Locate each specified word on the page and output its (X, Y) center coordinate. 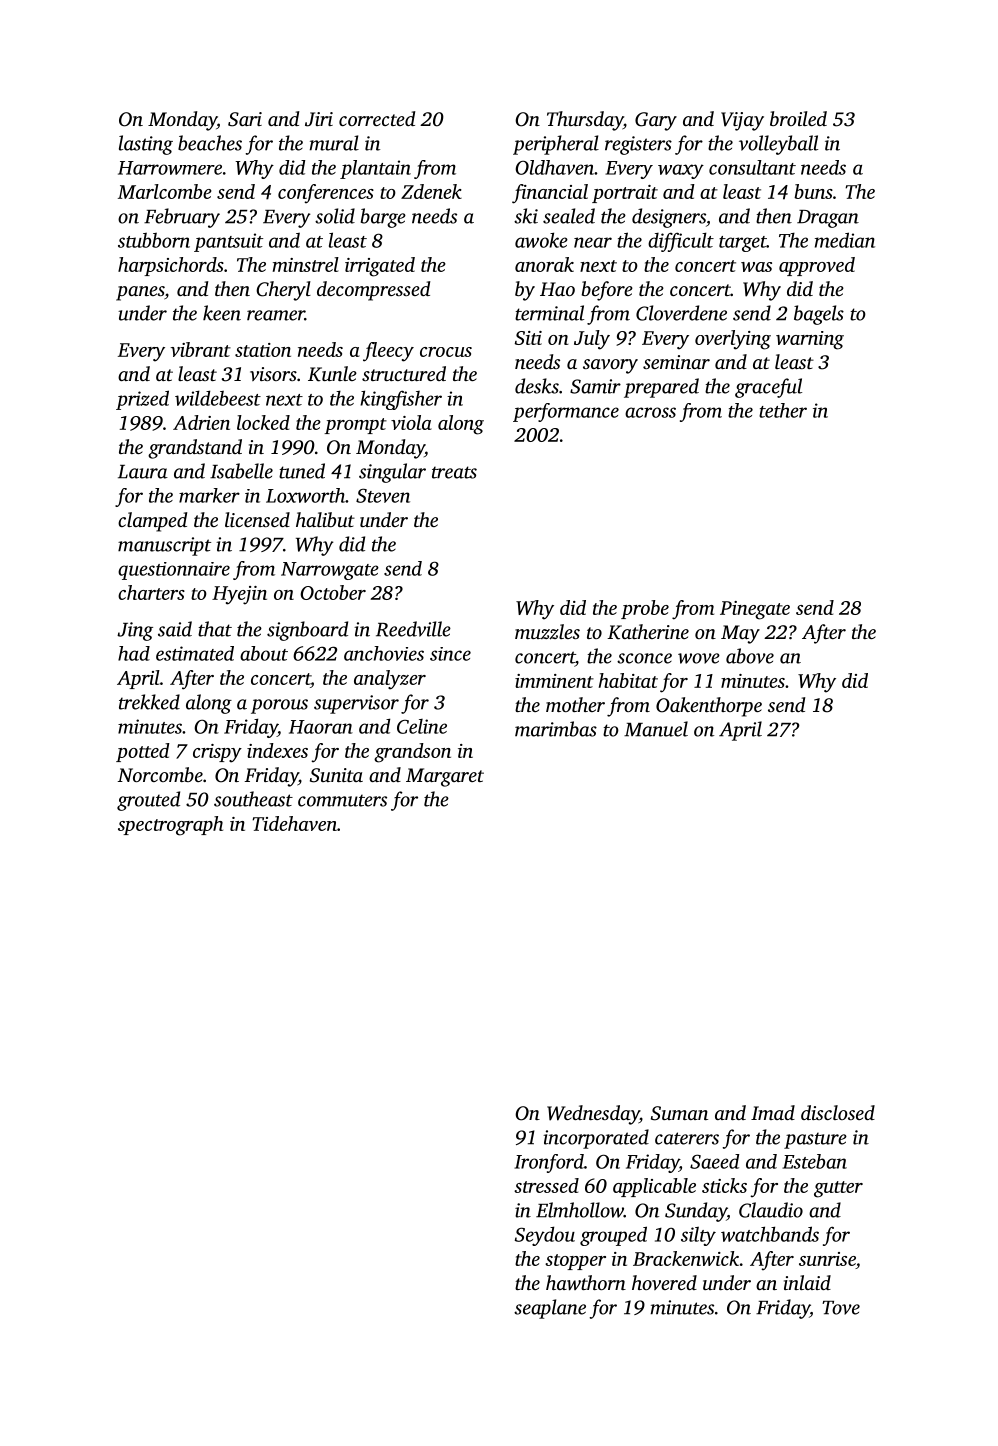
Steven (383, 495)
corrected (377, 118)
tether (783, 410)
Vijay (742, 121)
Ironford (549, 1163)
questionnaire (174, 571)
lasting (146, 145)
